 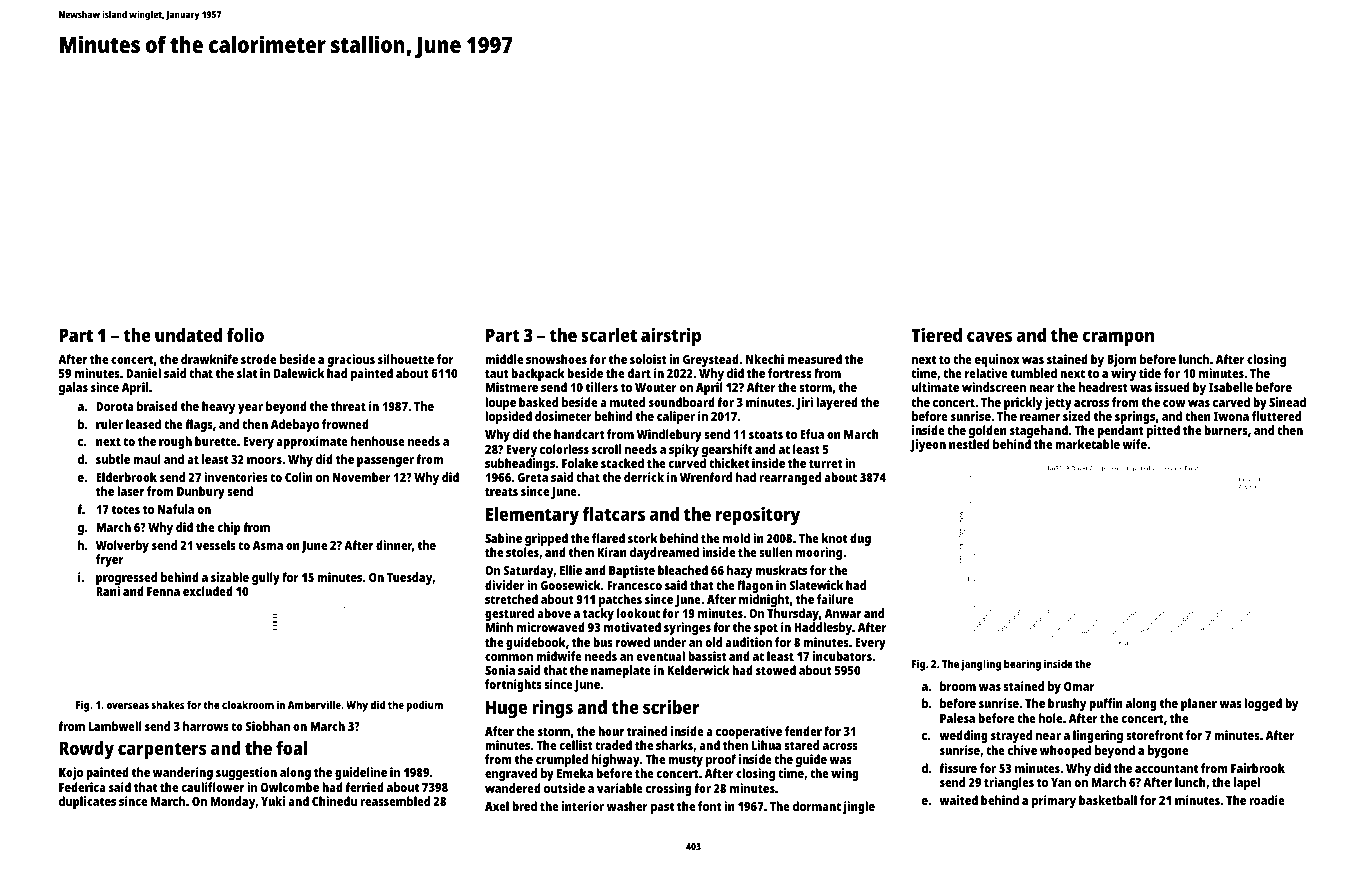 I want to click on silhouette, so click(x=406, y=359).
